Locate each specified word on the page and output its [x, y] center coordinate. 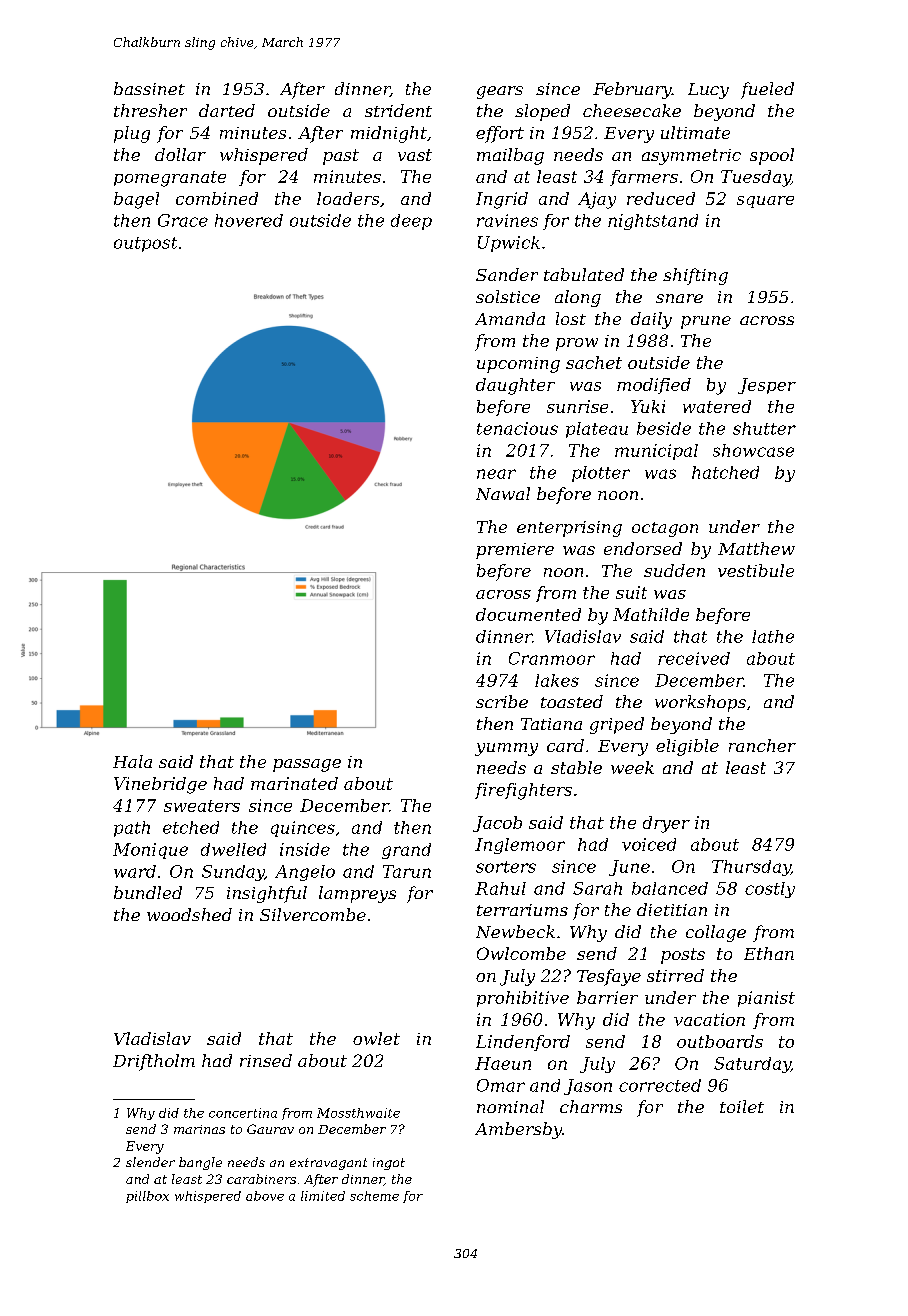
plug [132, 134]
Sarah [597, 888]
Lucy [708, 91]
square [765, 202]
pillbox [147, 1197]
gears [500, 92]
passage [307, 765]
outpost [145, 244]
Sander [507, 274]
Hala [132, 761]
